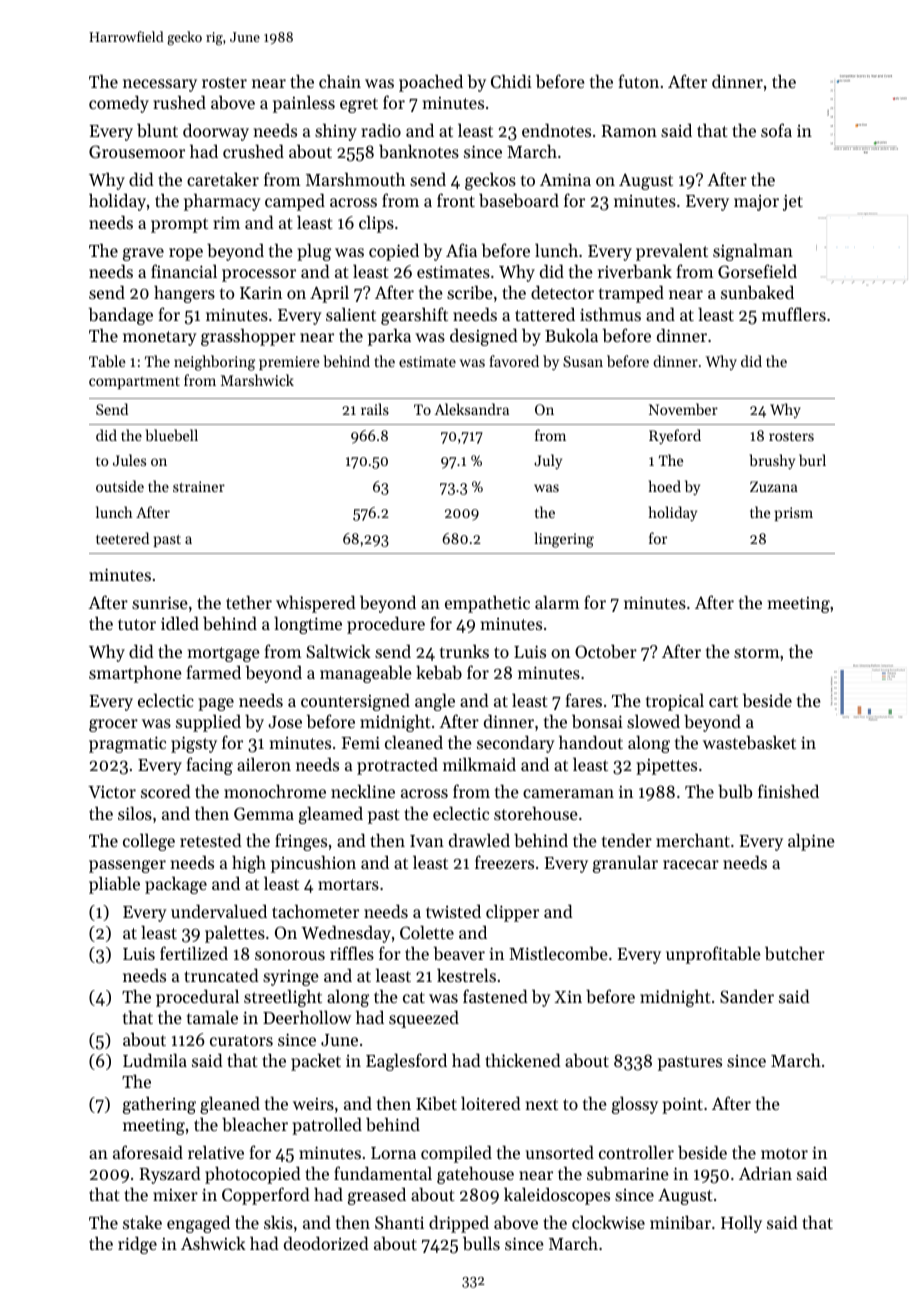 This screenshot has width=924, height=1308. What do you see at coordinates (471, 409) in the screenshot?
I see `Aleksandra` at bounding box center [471, 409].
